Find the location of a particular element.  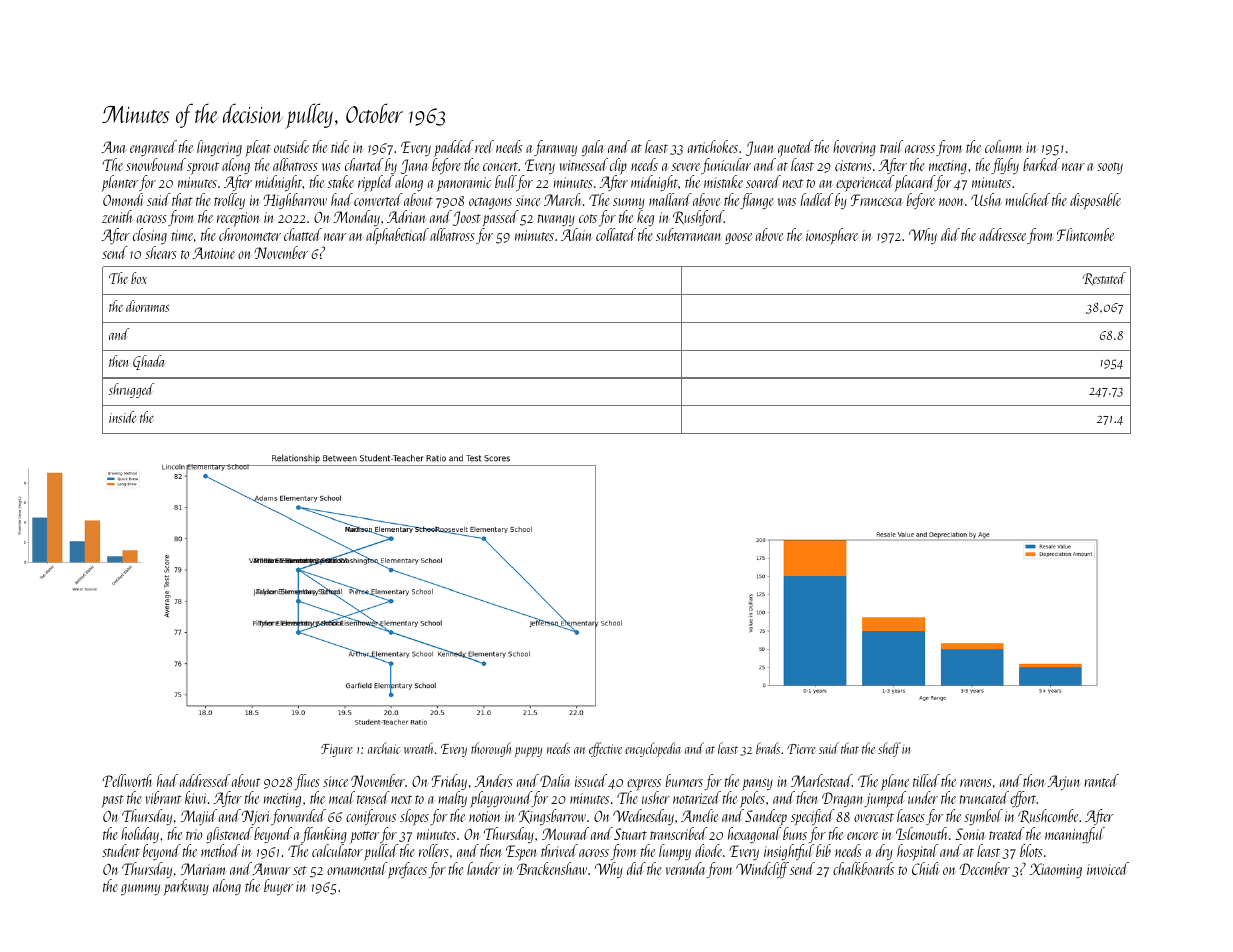

addressee is located at coordinates (1003, 234).
